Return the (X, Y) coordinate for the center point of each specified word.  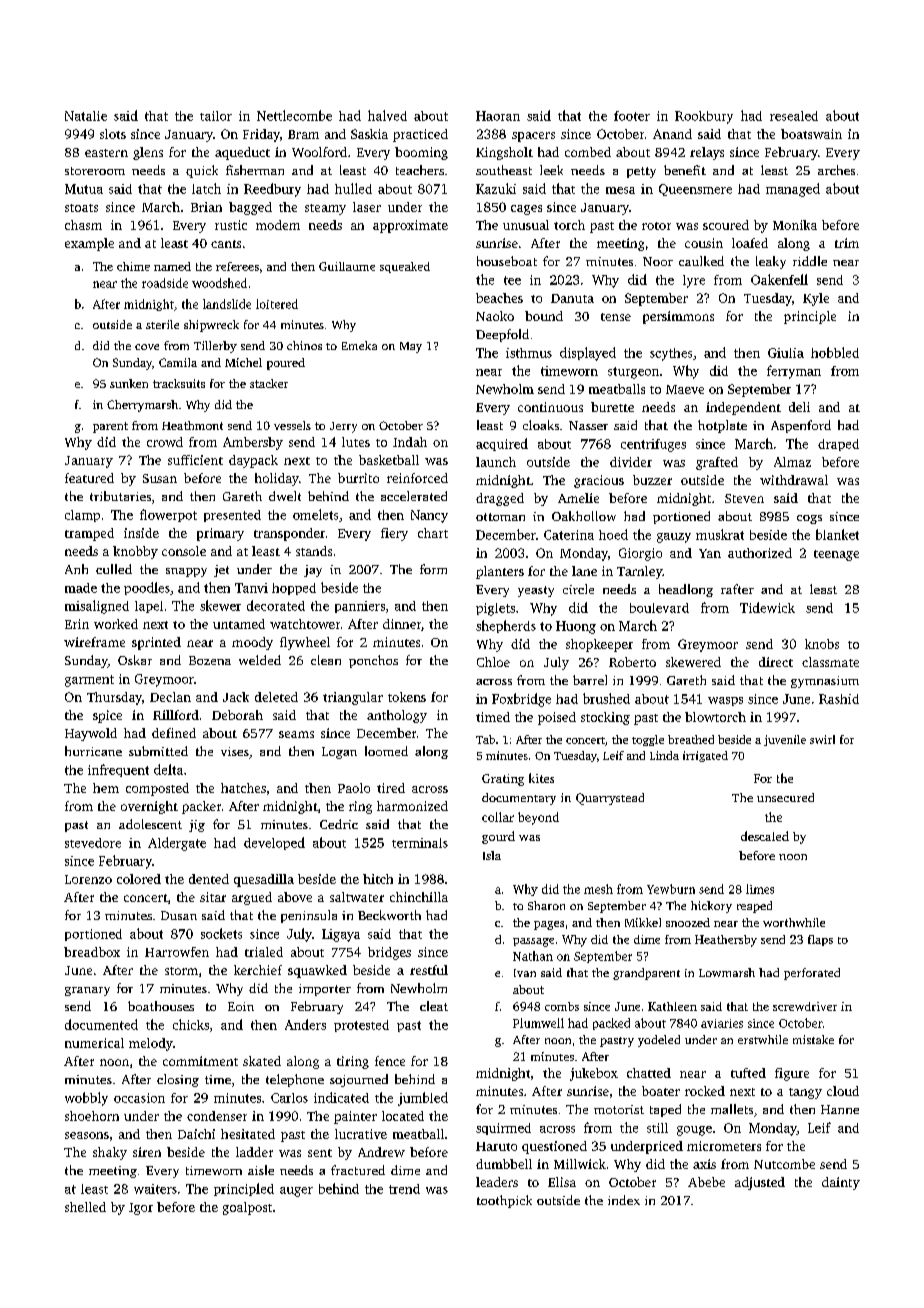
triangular (353, 698)
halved (387, 115)
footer (632, 116)
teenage (836, 555)
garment (89, 681)
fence (390, 1061)
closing (178, 1080)
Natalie (86, 116)
